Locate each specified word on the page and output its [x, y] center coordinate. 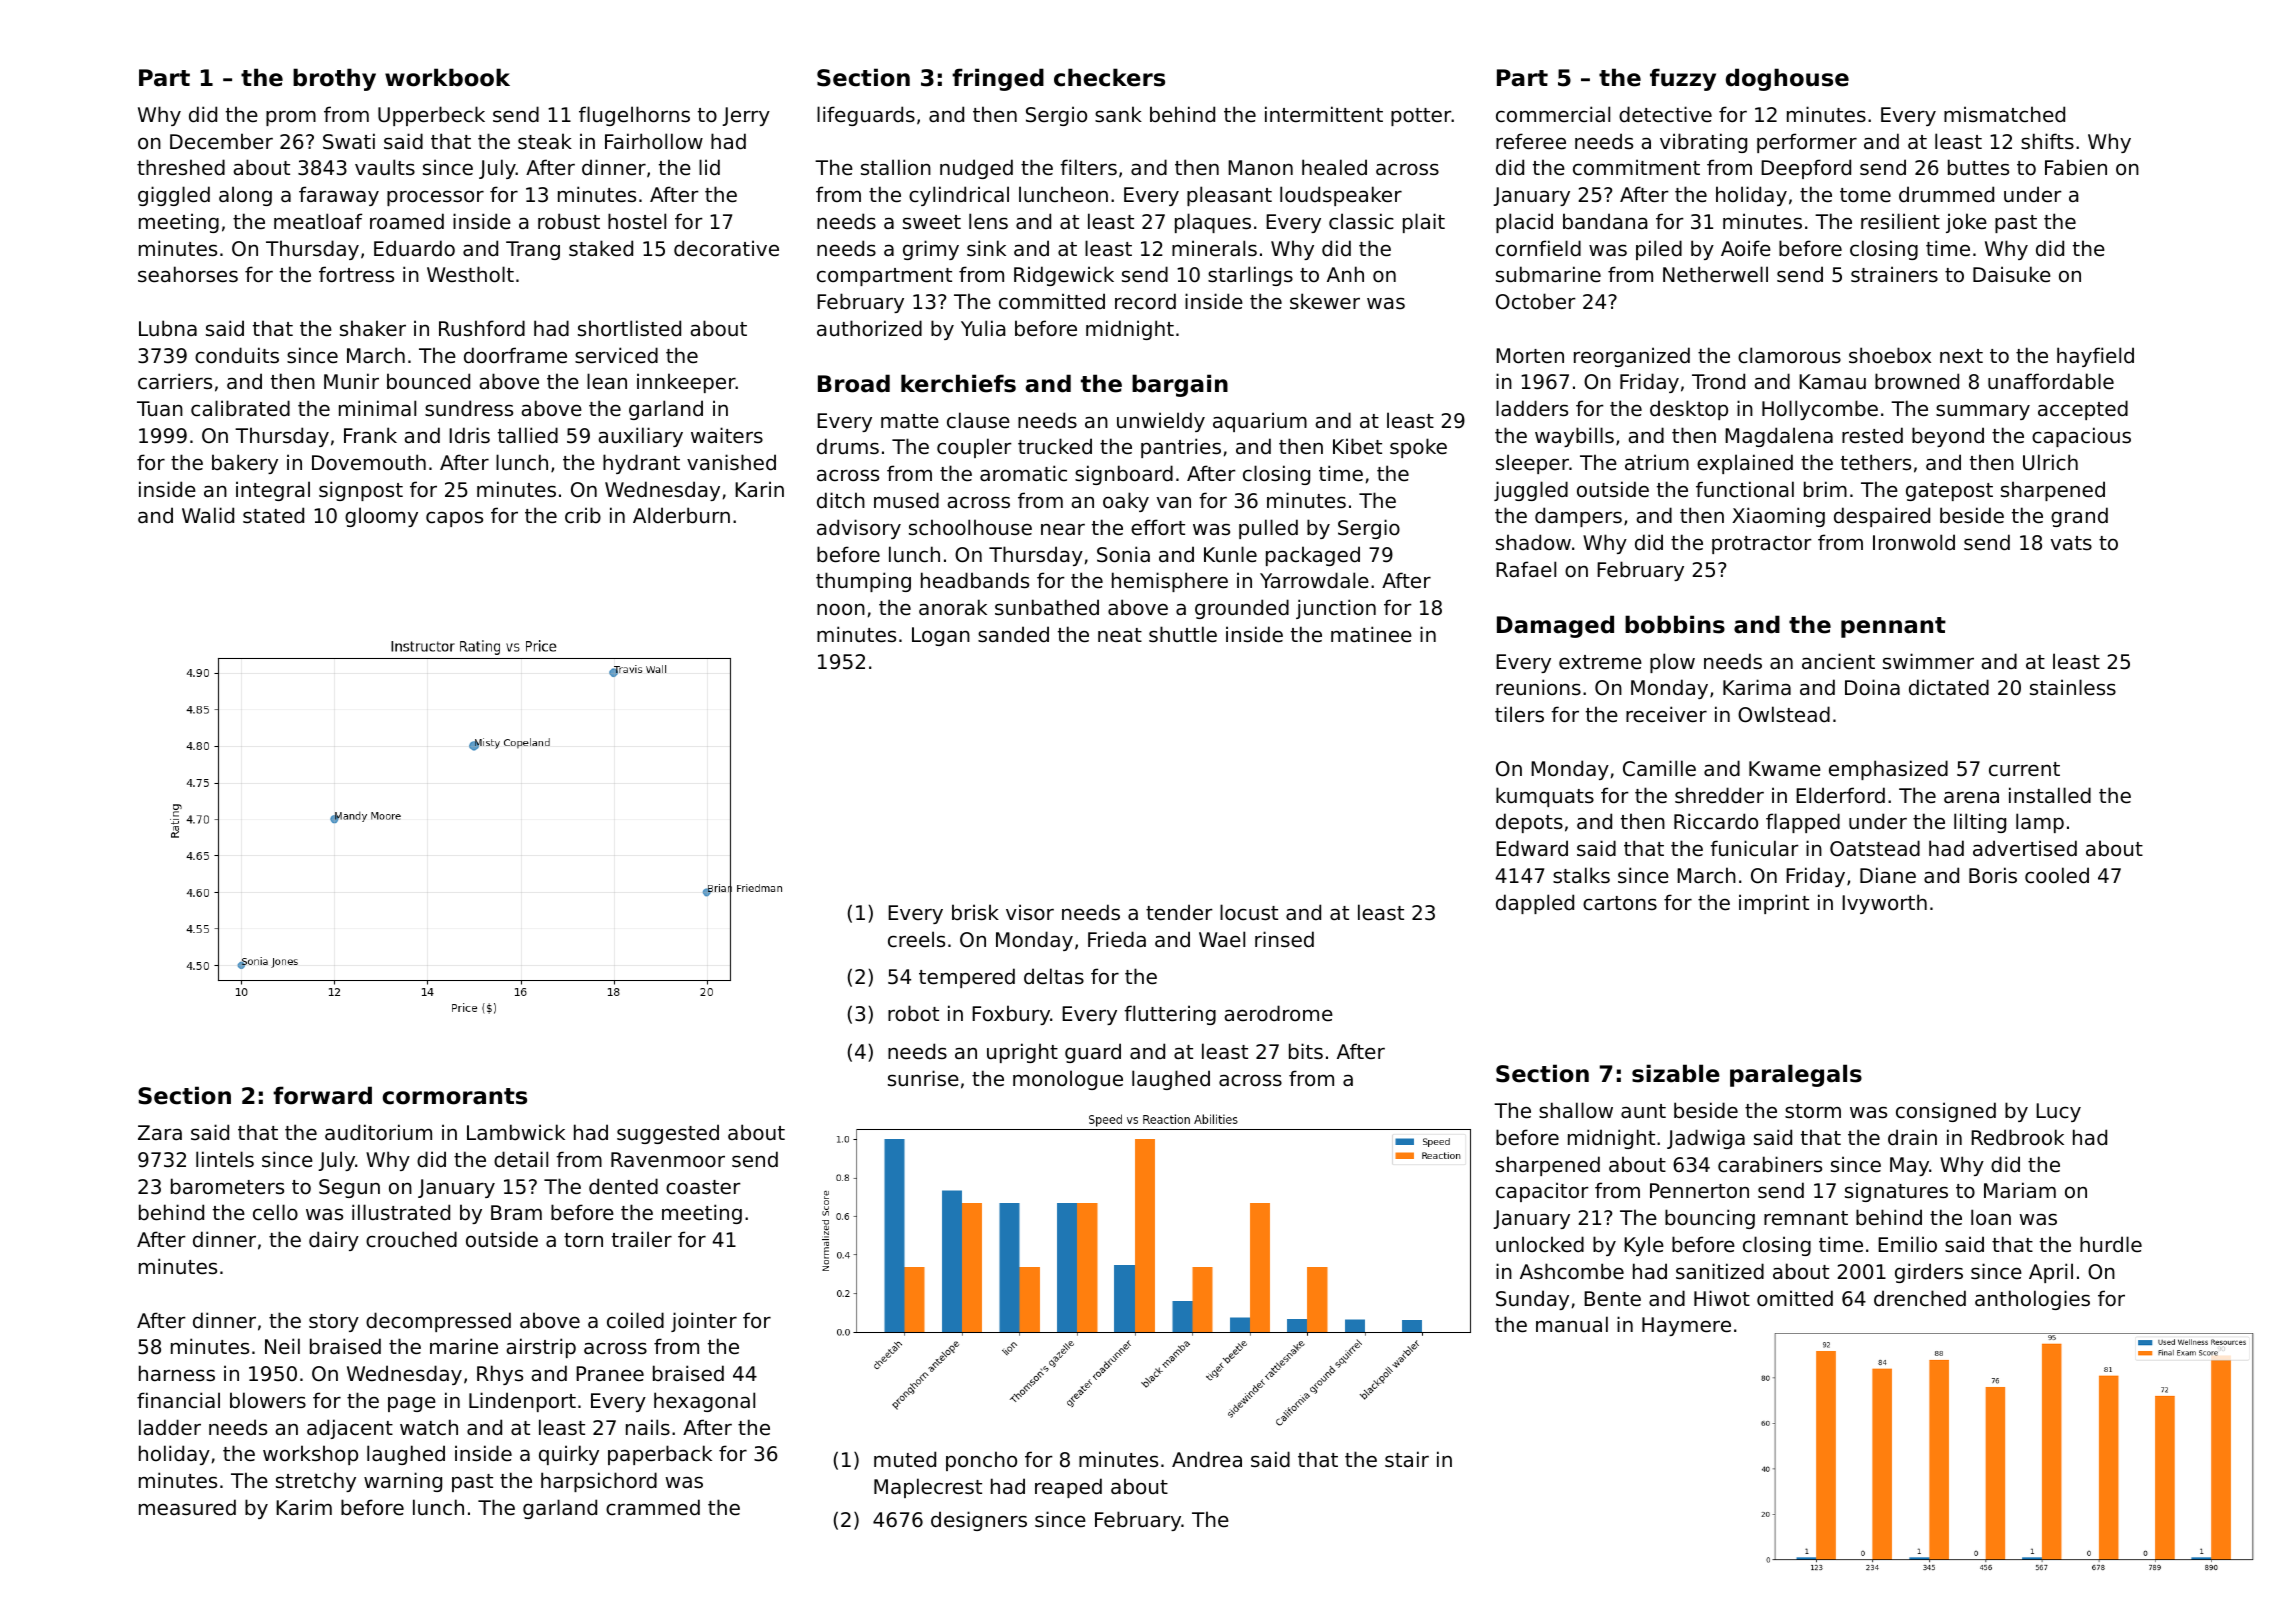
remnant [1806, 1218]
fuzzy [1683, 79]
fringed [998, 79]
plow [1672, 663]
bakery [245, 464]
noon [841, 609]
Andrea [1207, 1459]
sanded [1013, 634]
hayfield [2095, 357]
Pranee [610, 1374]
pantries [1181, 448]
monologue [1068, 1080]
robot [913, 1013]
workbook [447, 77]
